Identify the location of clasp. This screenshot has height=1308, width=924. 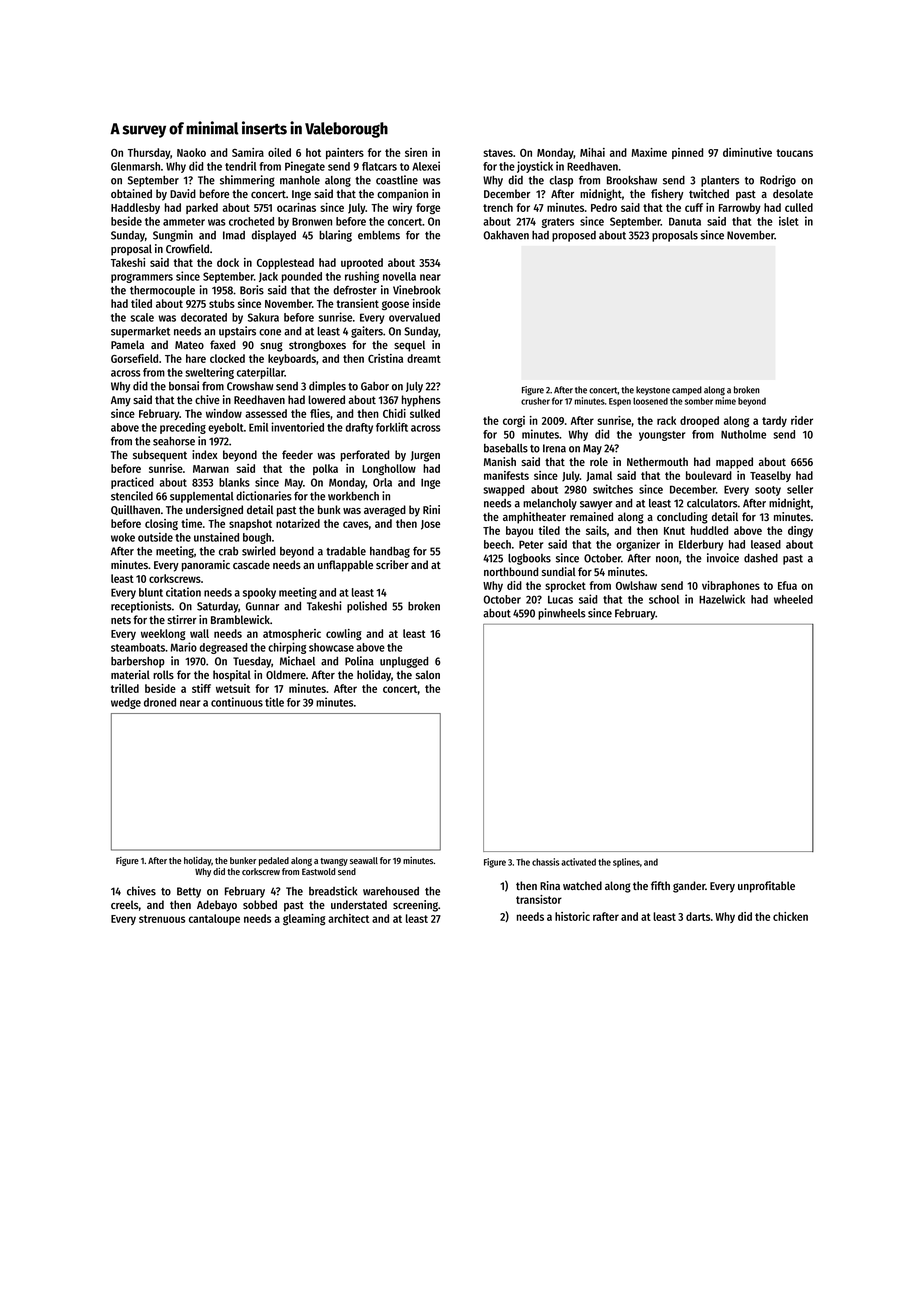
(561, 181).
